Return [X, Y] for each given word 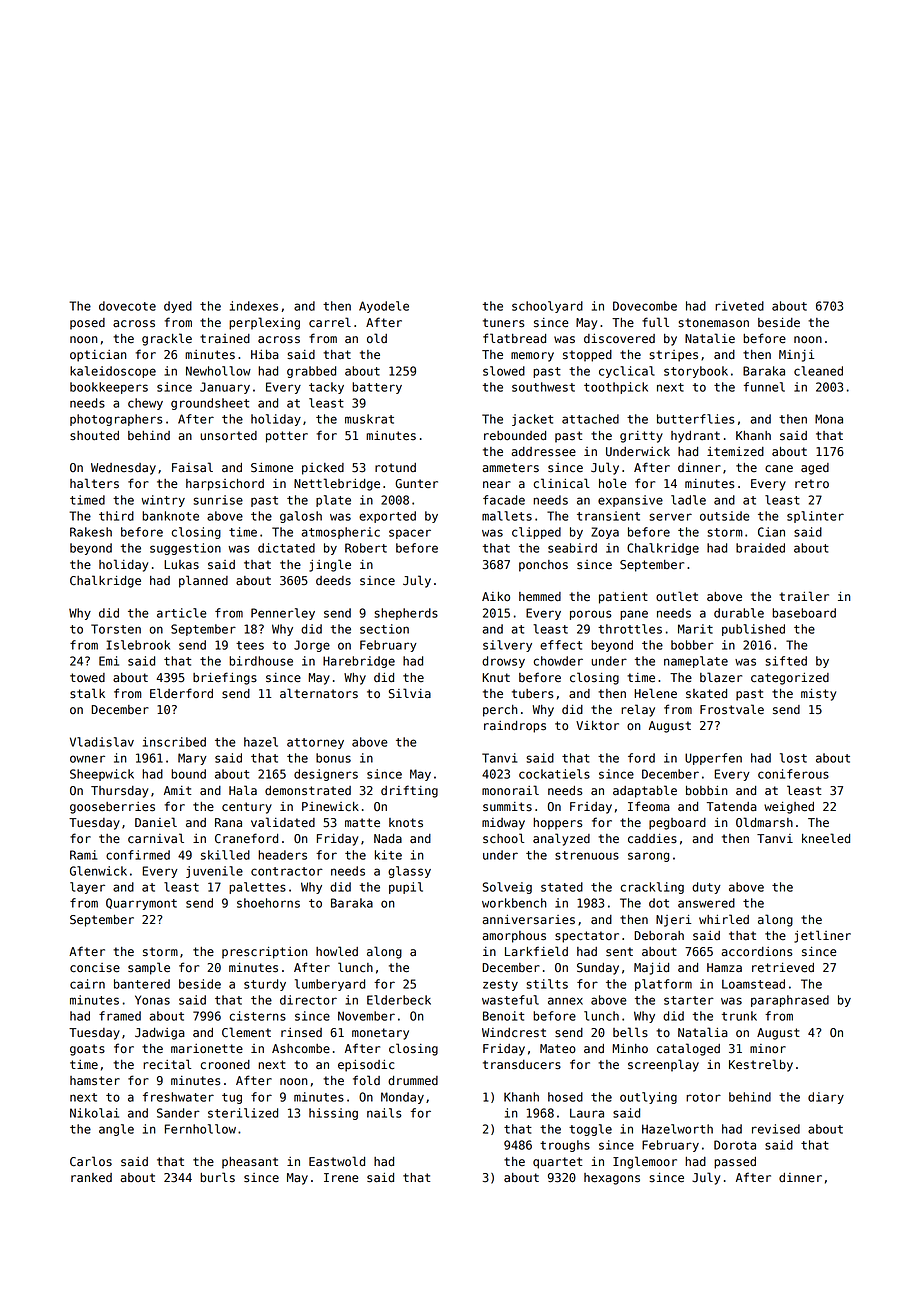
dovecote [127, 306]
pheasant [250, 1163]
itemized [735, 451]
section [384, 629]
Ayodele [384, 307]
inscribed [174, 742]
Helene [655, 693]
